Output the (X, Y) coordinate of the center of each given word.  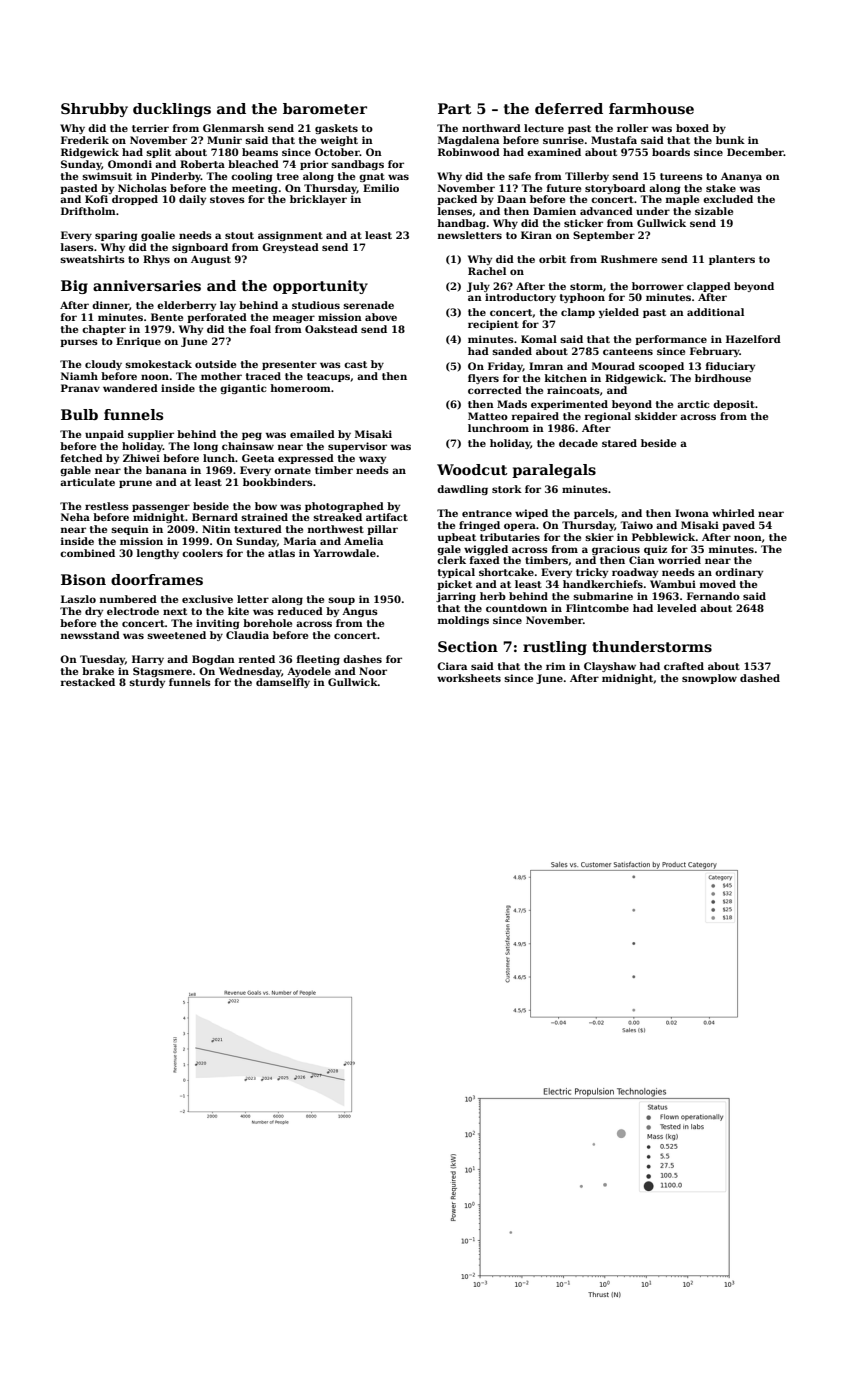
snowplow (709, 679)
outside (215, 364)
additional (715, 312)
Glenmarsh (233, 128)
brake (98, 671)
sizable (714, 211)
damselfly (283, 683)
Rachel (487, 271)
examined (554, 152)
